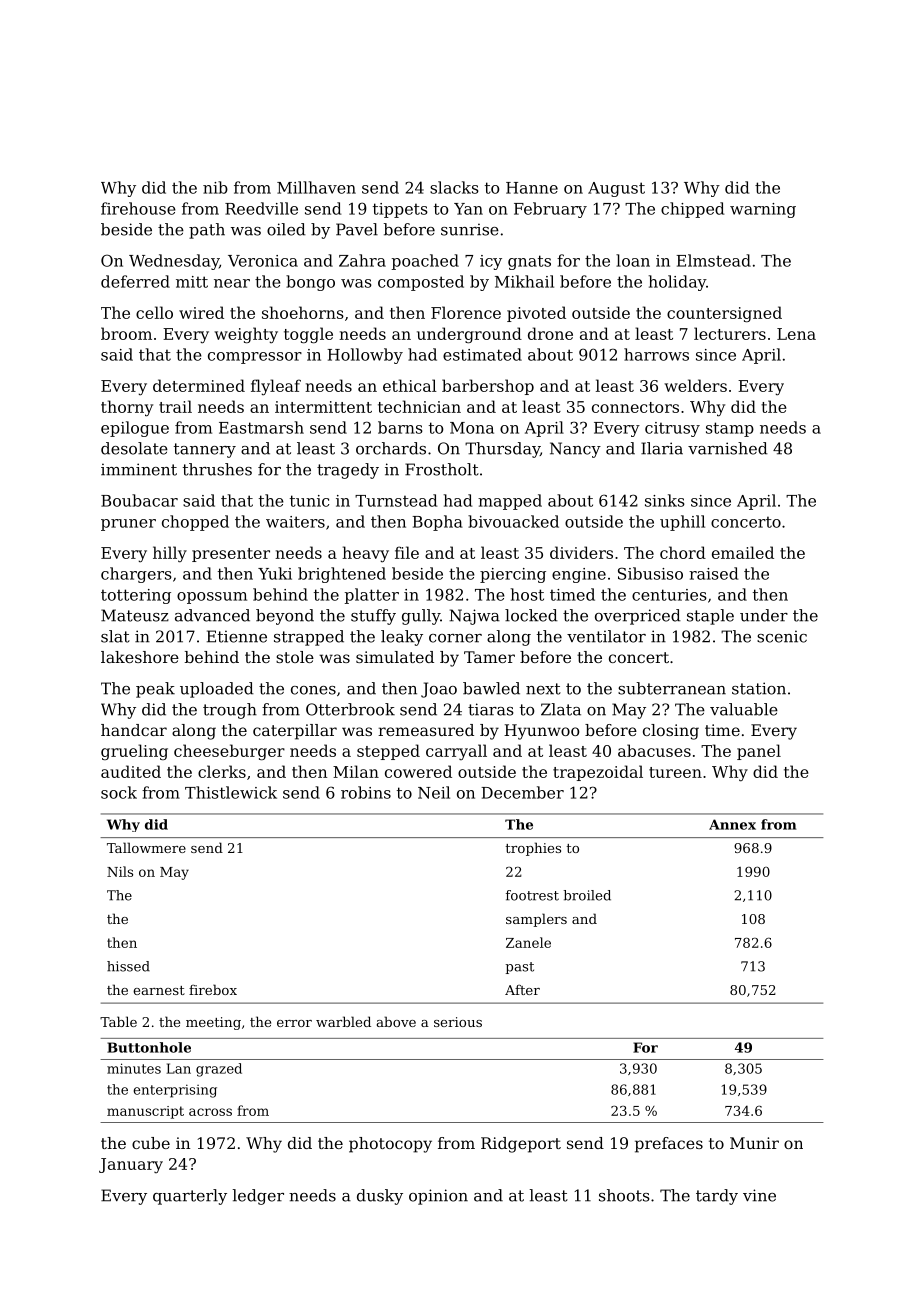  I want to click on Turnstead, so click(396, 500).
